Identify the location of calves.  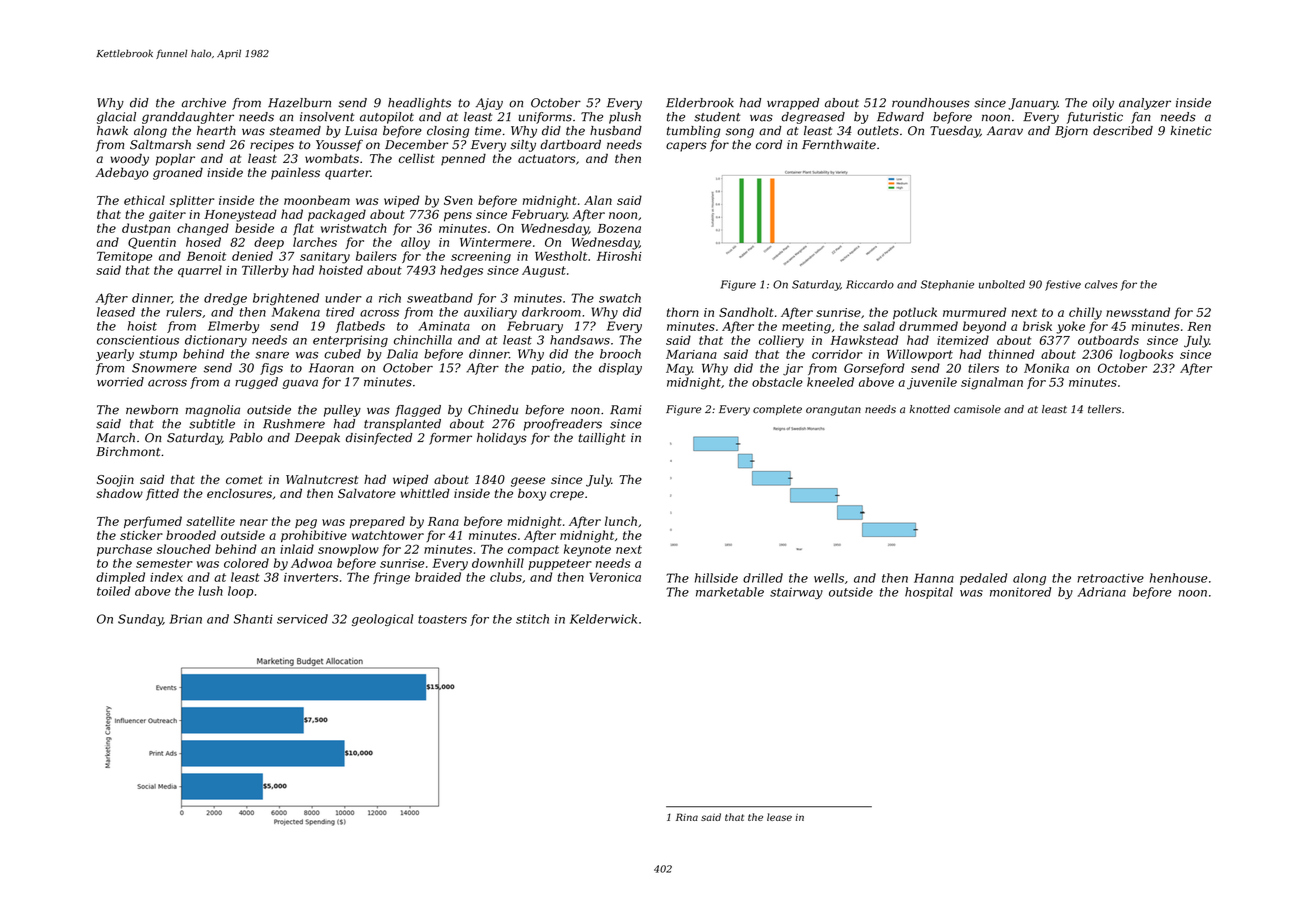
(1101, 284).
